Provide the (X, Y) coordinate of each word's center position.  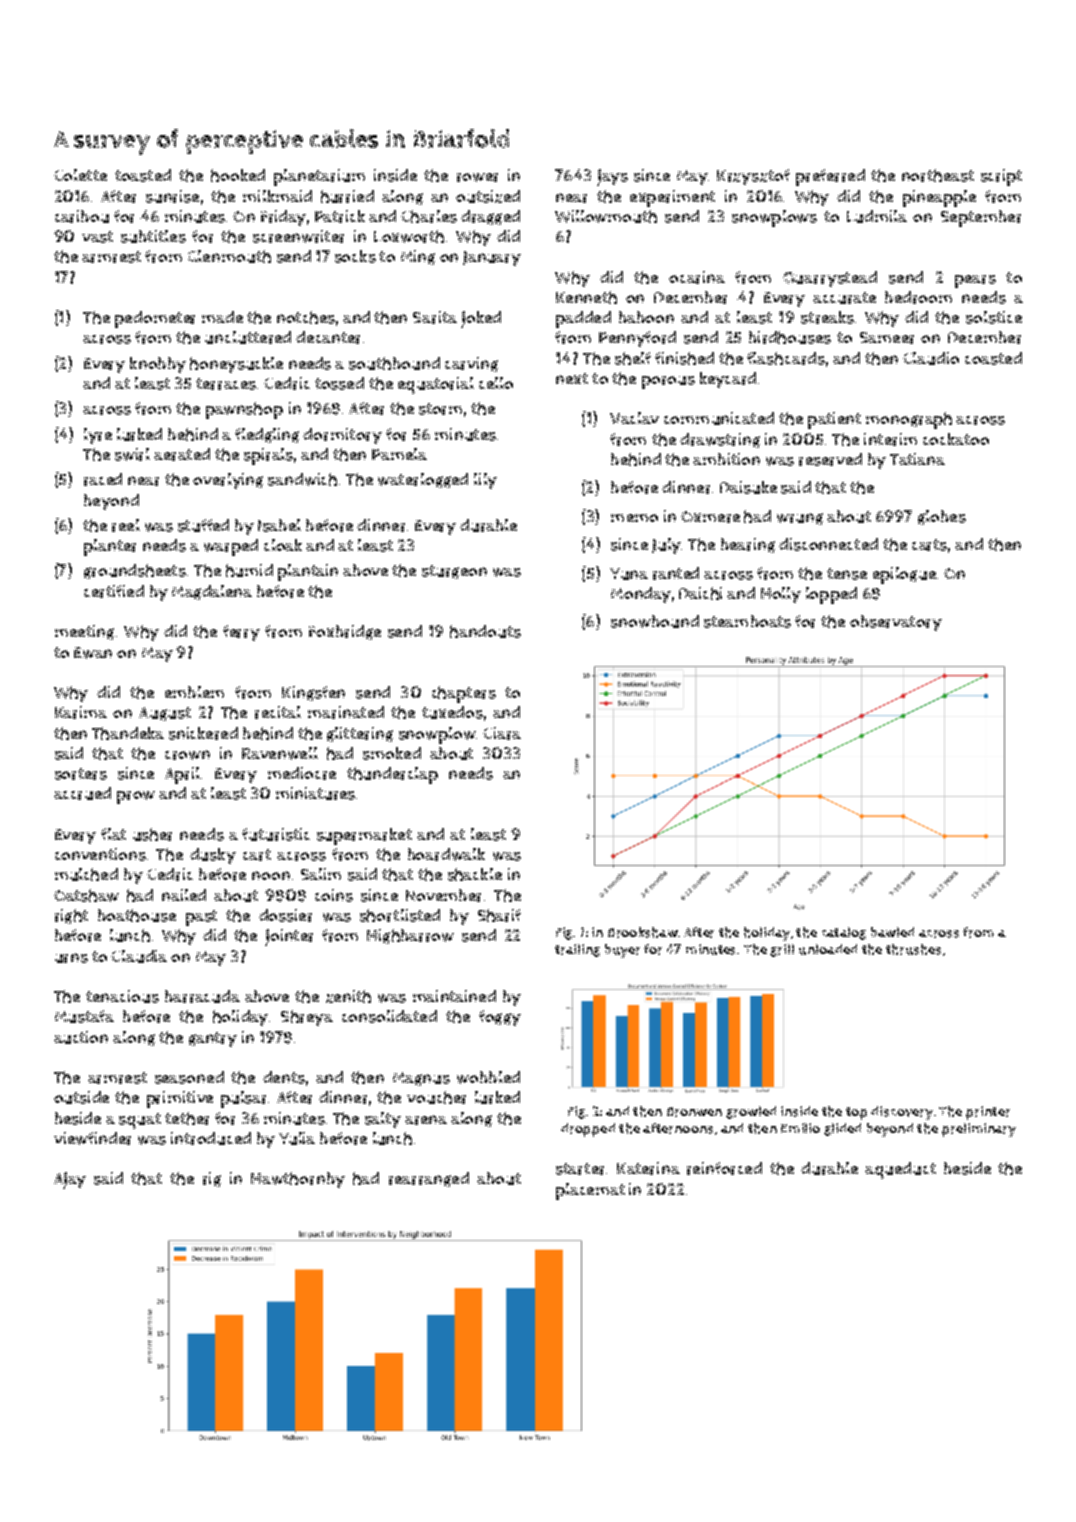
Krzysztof (753, 177)
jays (612, 177)
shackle (475, 874)
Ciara (502, 733)
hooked (238, 175)
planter (110, 547)
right (71, 916)
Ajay (70, 1180)
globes (942, 517)
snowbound (655, 621)
